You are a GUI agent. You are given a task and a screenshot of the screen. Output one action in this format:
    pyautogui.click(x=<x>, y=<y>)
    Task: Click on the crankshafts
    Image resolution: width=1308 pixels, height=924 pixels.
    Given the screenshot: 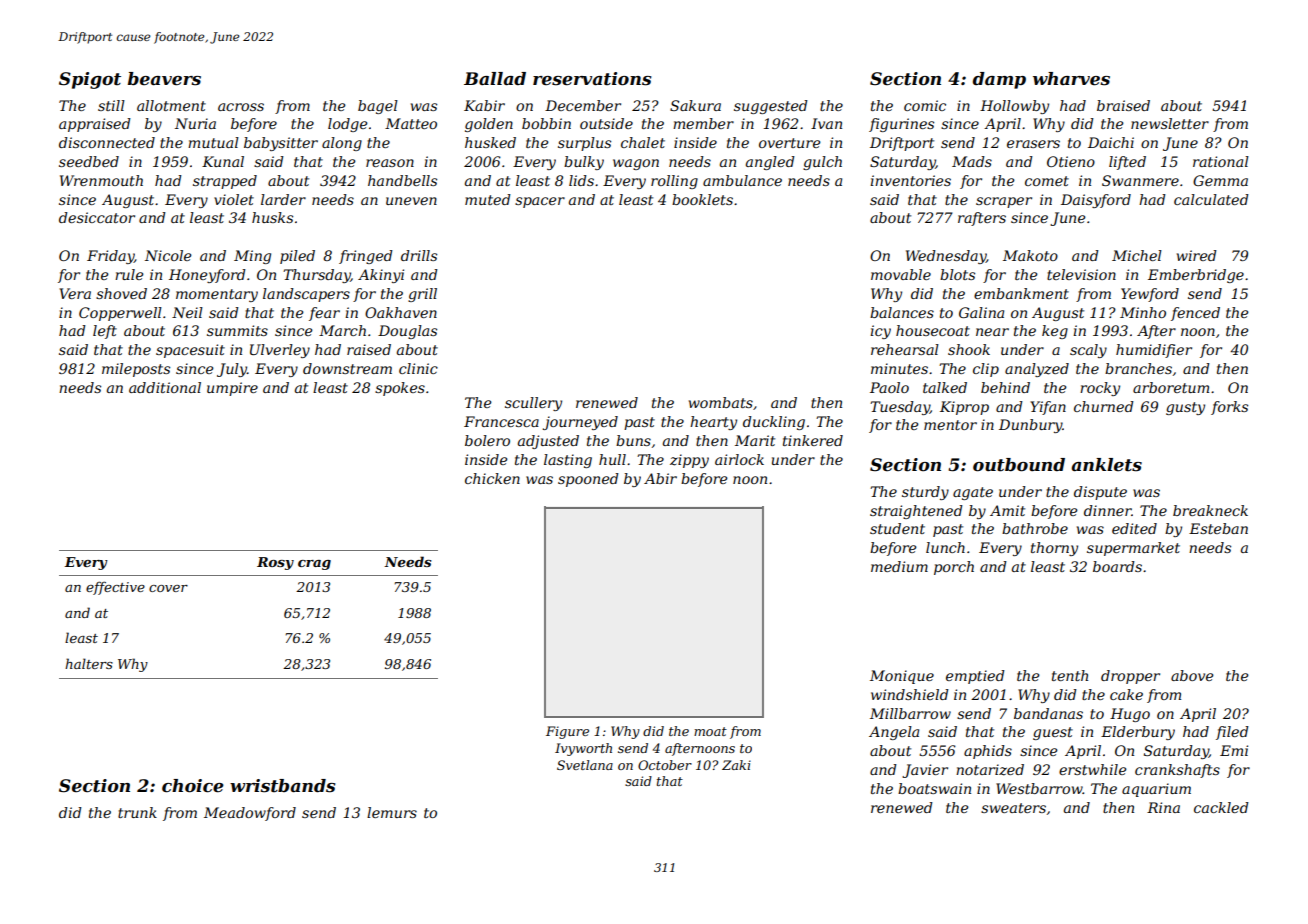 What is the action you would take?
    pyautogui.click(x=1177, y=771)
